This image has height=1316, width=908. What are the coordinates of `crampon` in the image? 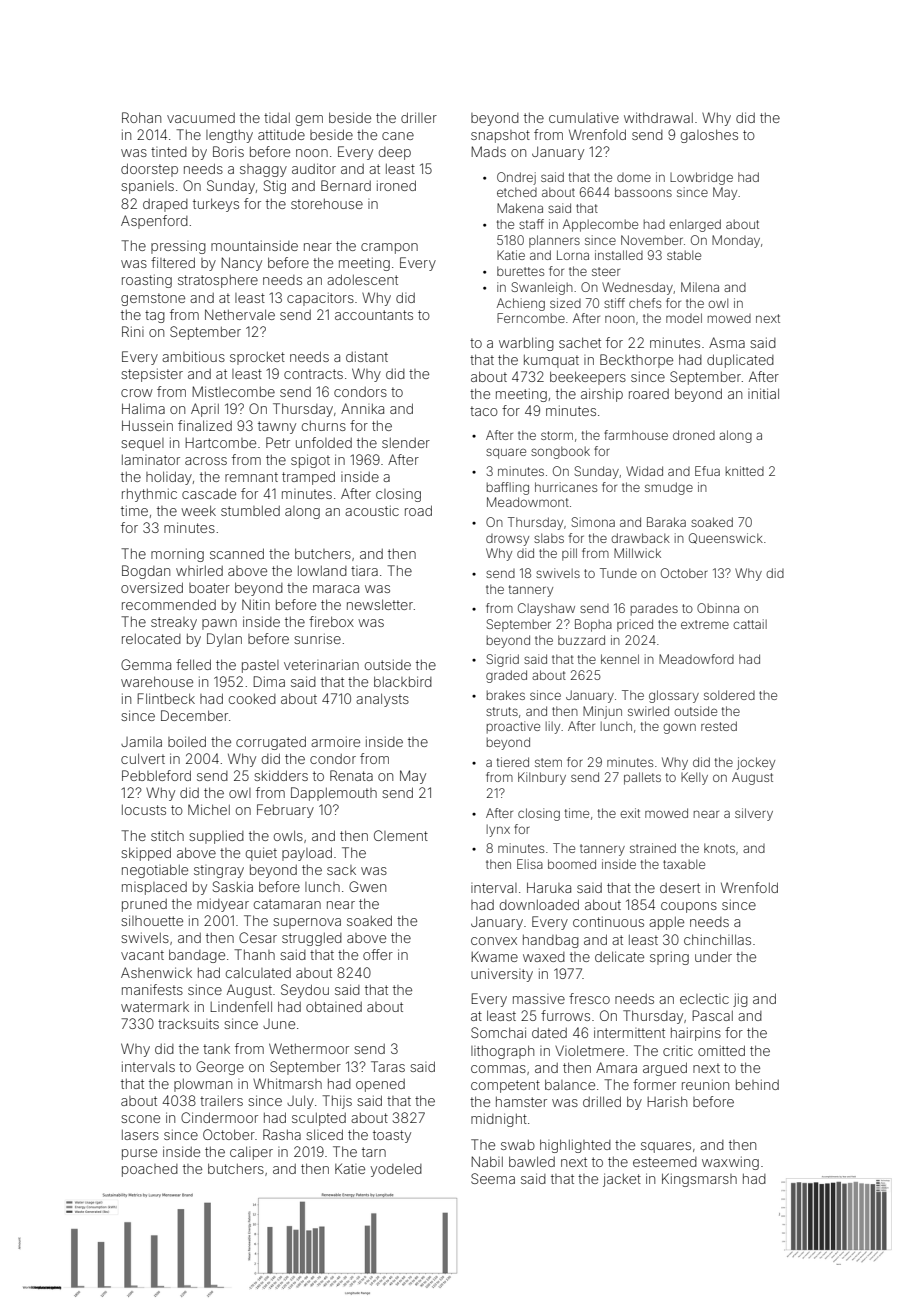 It's located at (389, 248).
